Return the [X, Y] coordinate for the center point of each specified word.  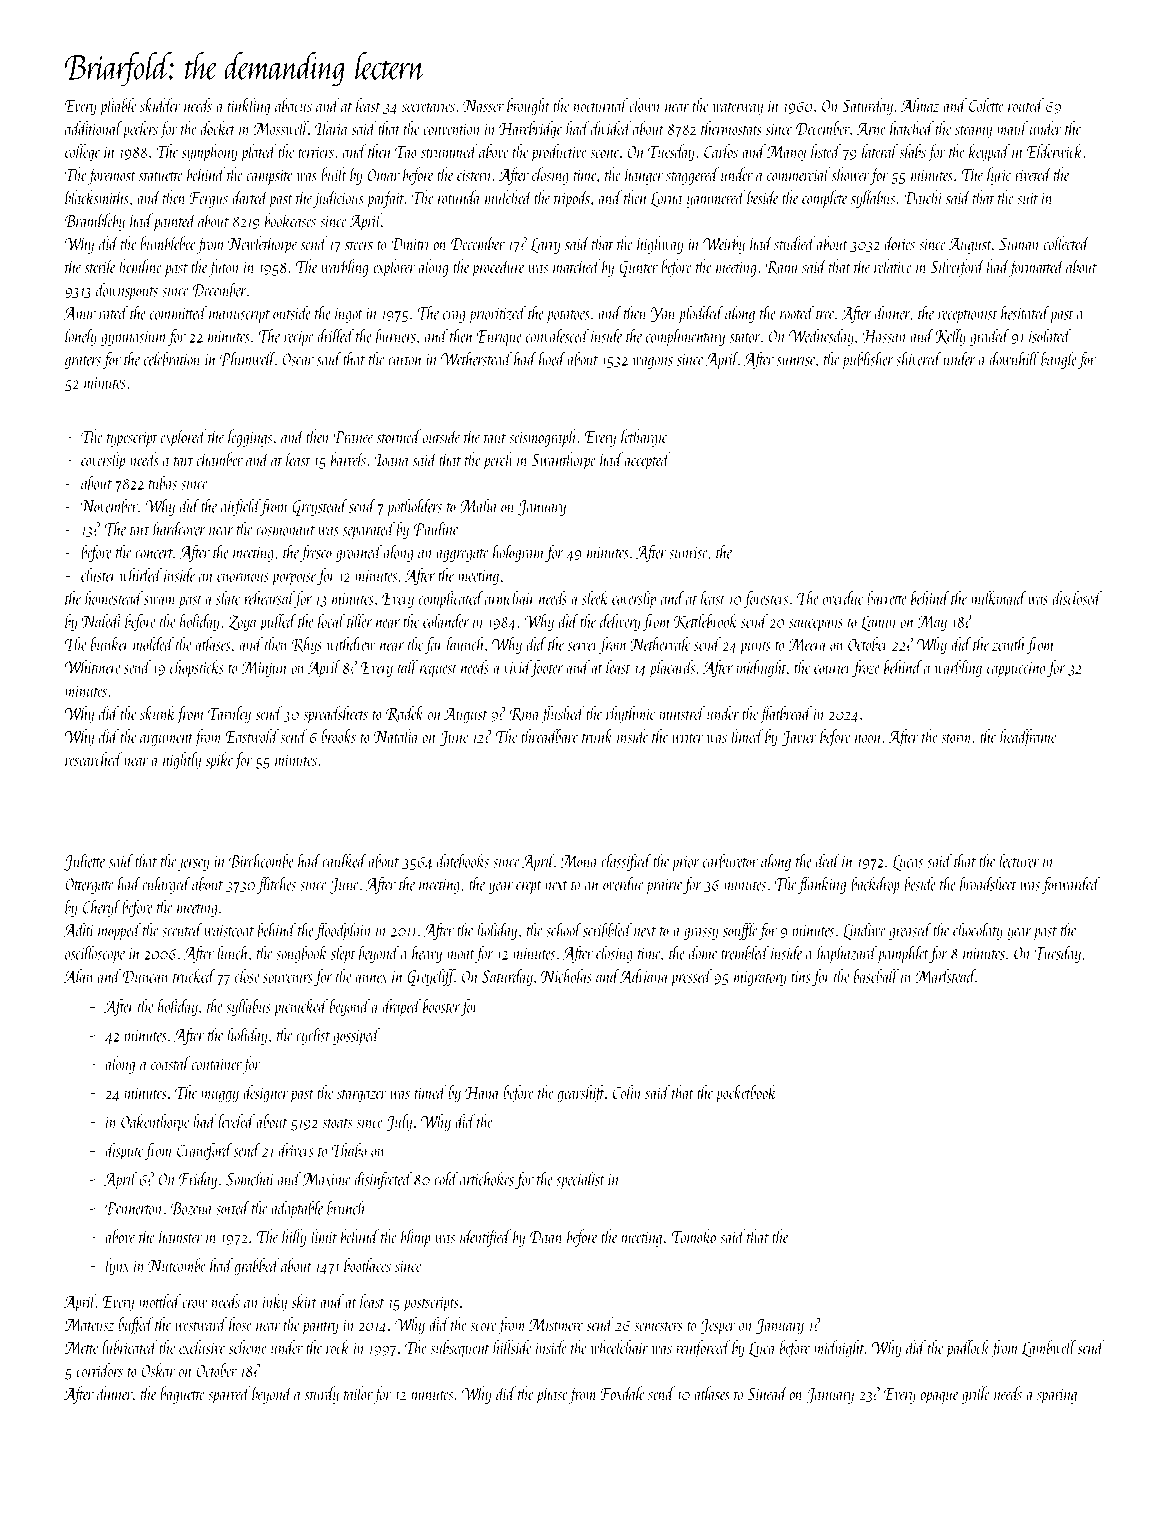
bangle [1059, 360]
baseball [876, 976]
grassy [701, 934]
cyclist [313, 1036]
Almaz [920, 105]
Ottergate [89, 886]
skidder [160, 105]
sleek [595, 598]
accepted [647, 461]
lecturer [1019, 860]
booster [441, 1006]
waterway [738, 109]
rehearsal [269, 598]
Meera [807, 644]
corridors [100, 1370]
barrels [348, 459]
